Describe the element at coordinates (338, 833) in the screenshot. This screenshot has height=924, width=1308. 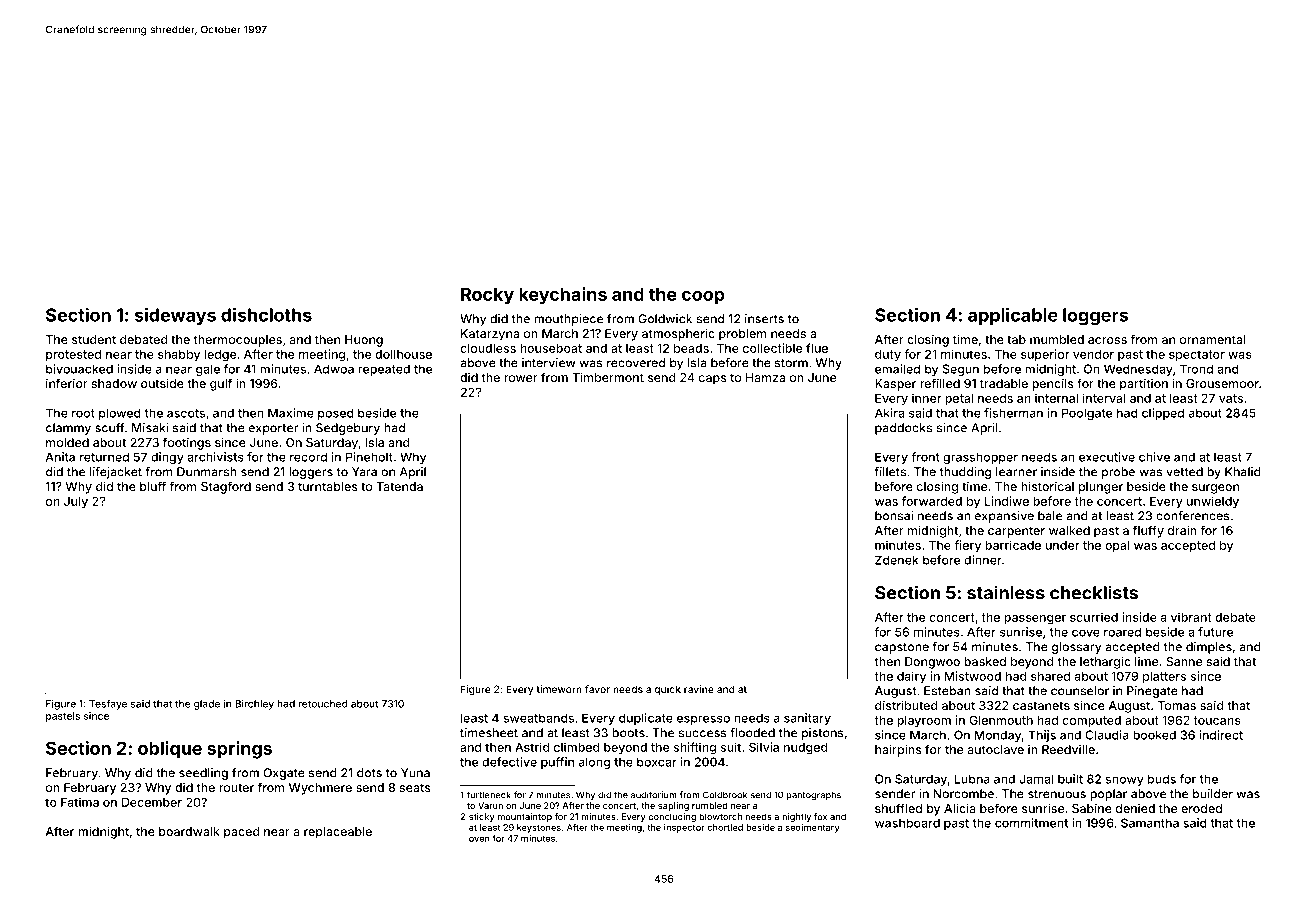
I see `replaceable` at that location.
